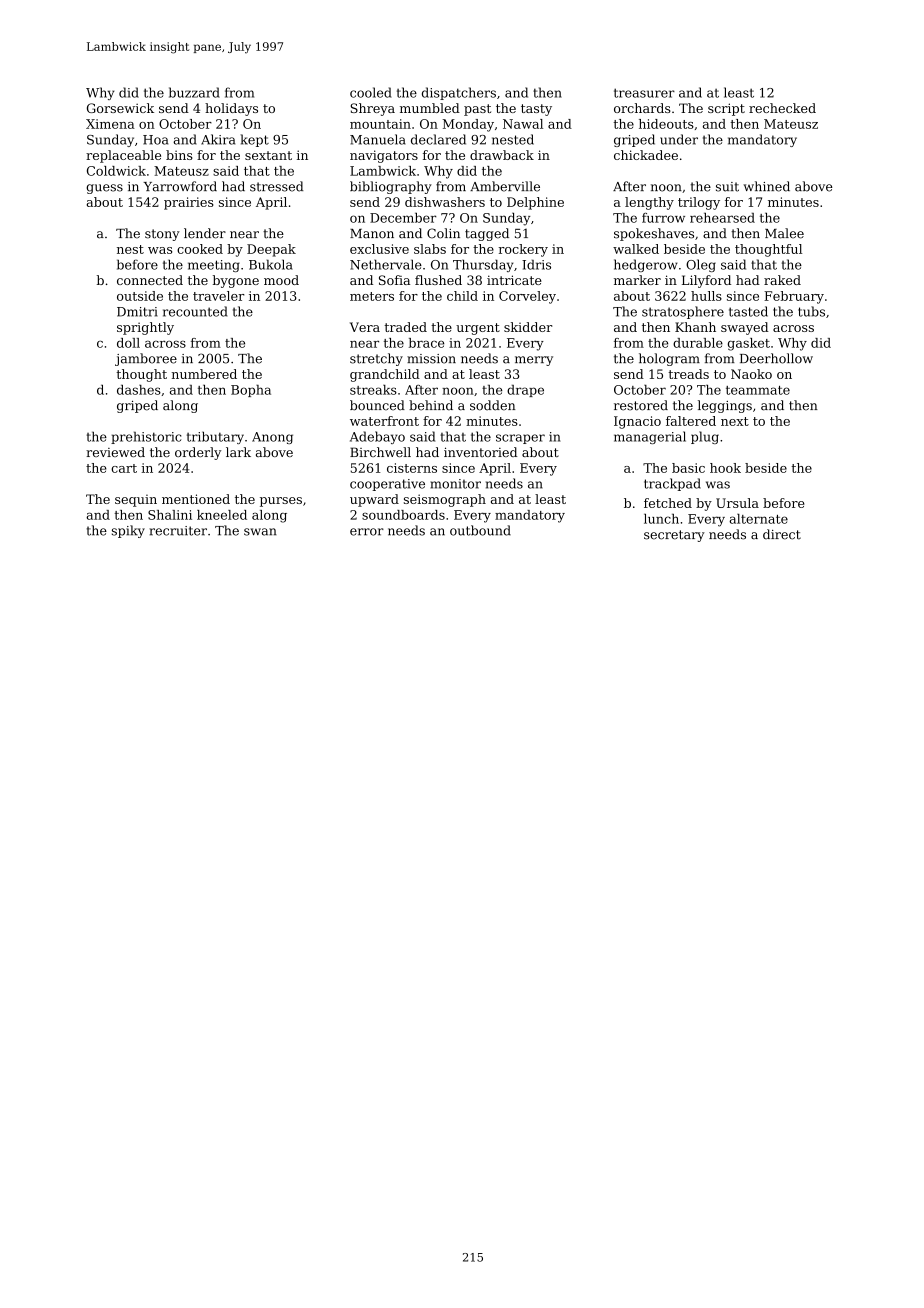 This screenshot has height=1308, width=924. I want to click on Malee, so click(784, 233).
